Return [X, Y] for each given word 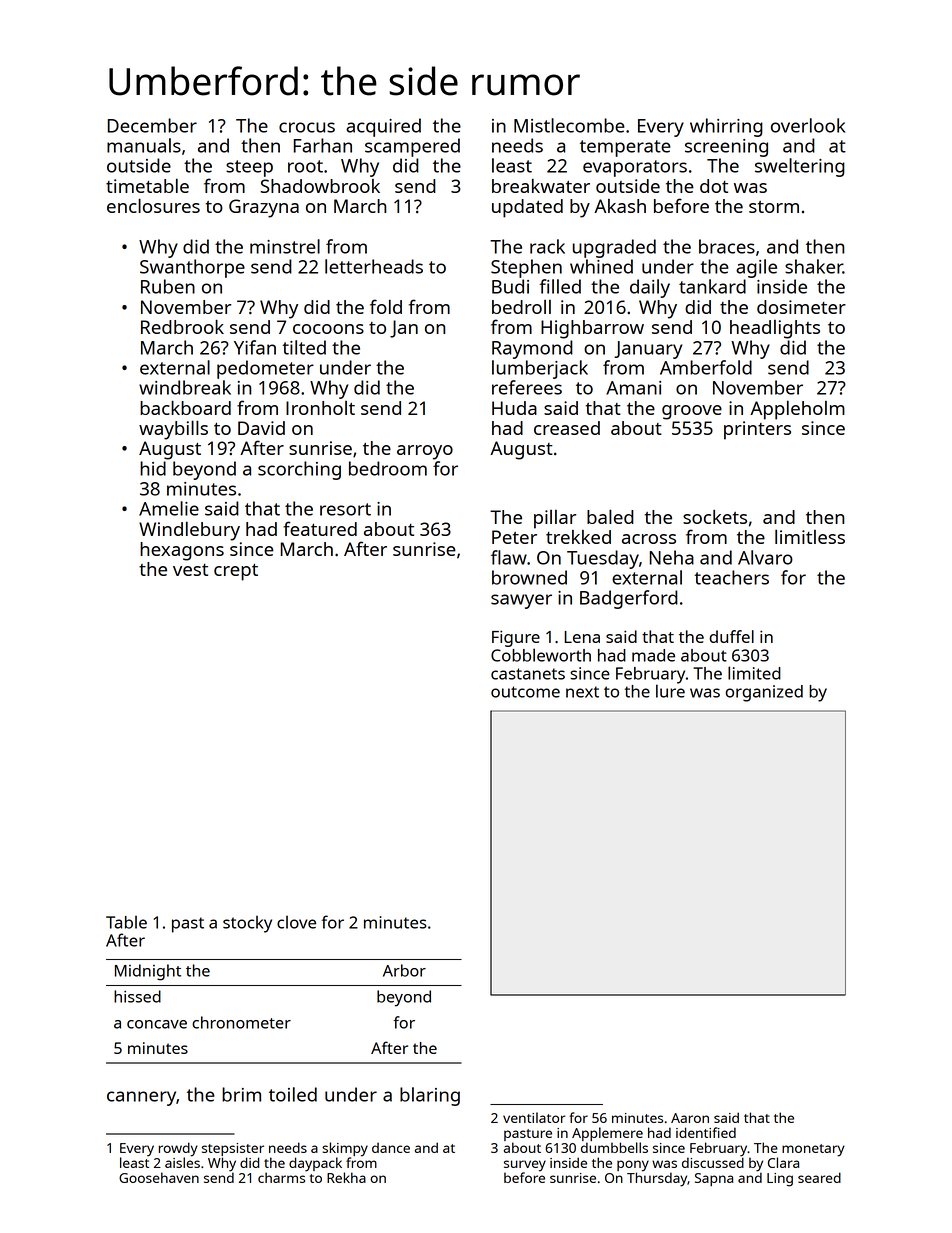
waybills [173, 430]
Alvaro [765, 557]
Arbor [404, 970]
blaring [430, 1096]
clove [296, 922]
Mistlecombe [569, 125]
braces [727, 246]
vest [190, 570]
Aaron [690, 1118]
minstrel [285, 246]
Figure [516, 638]
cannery [141, 1098]
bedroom [388, 468]
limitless [810, 537]
